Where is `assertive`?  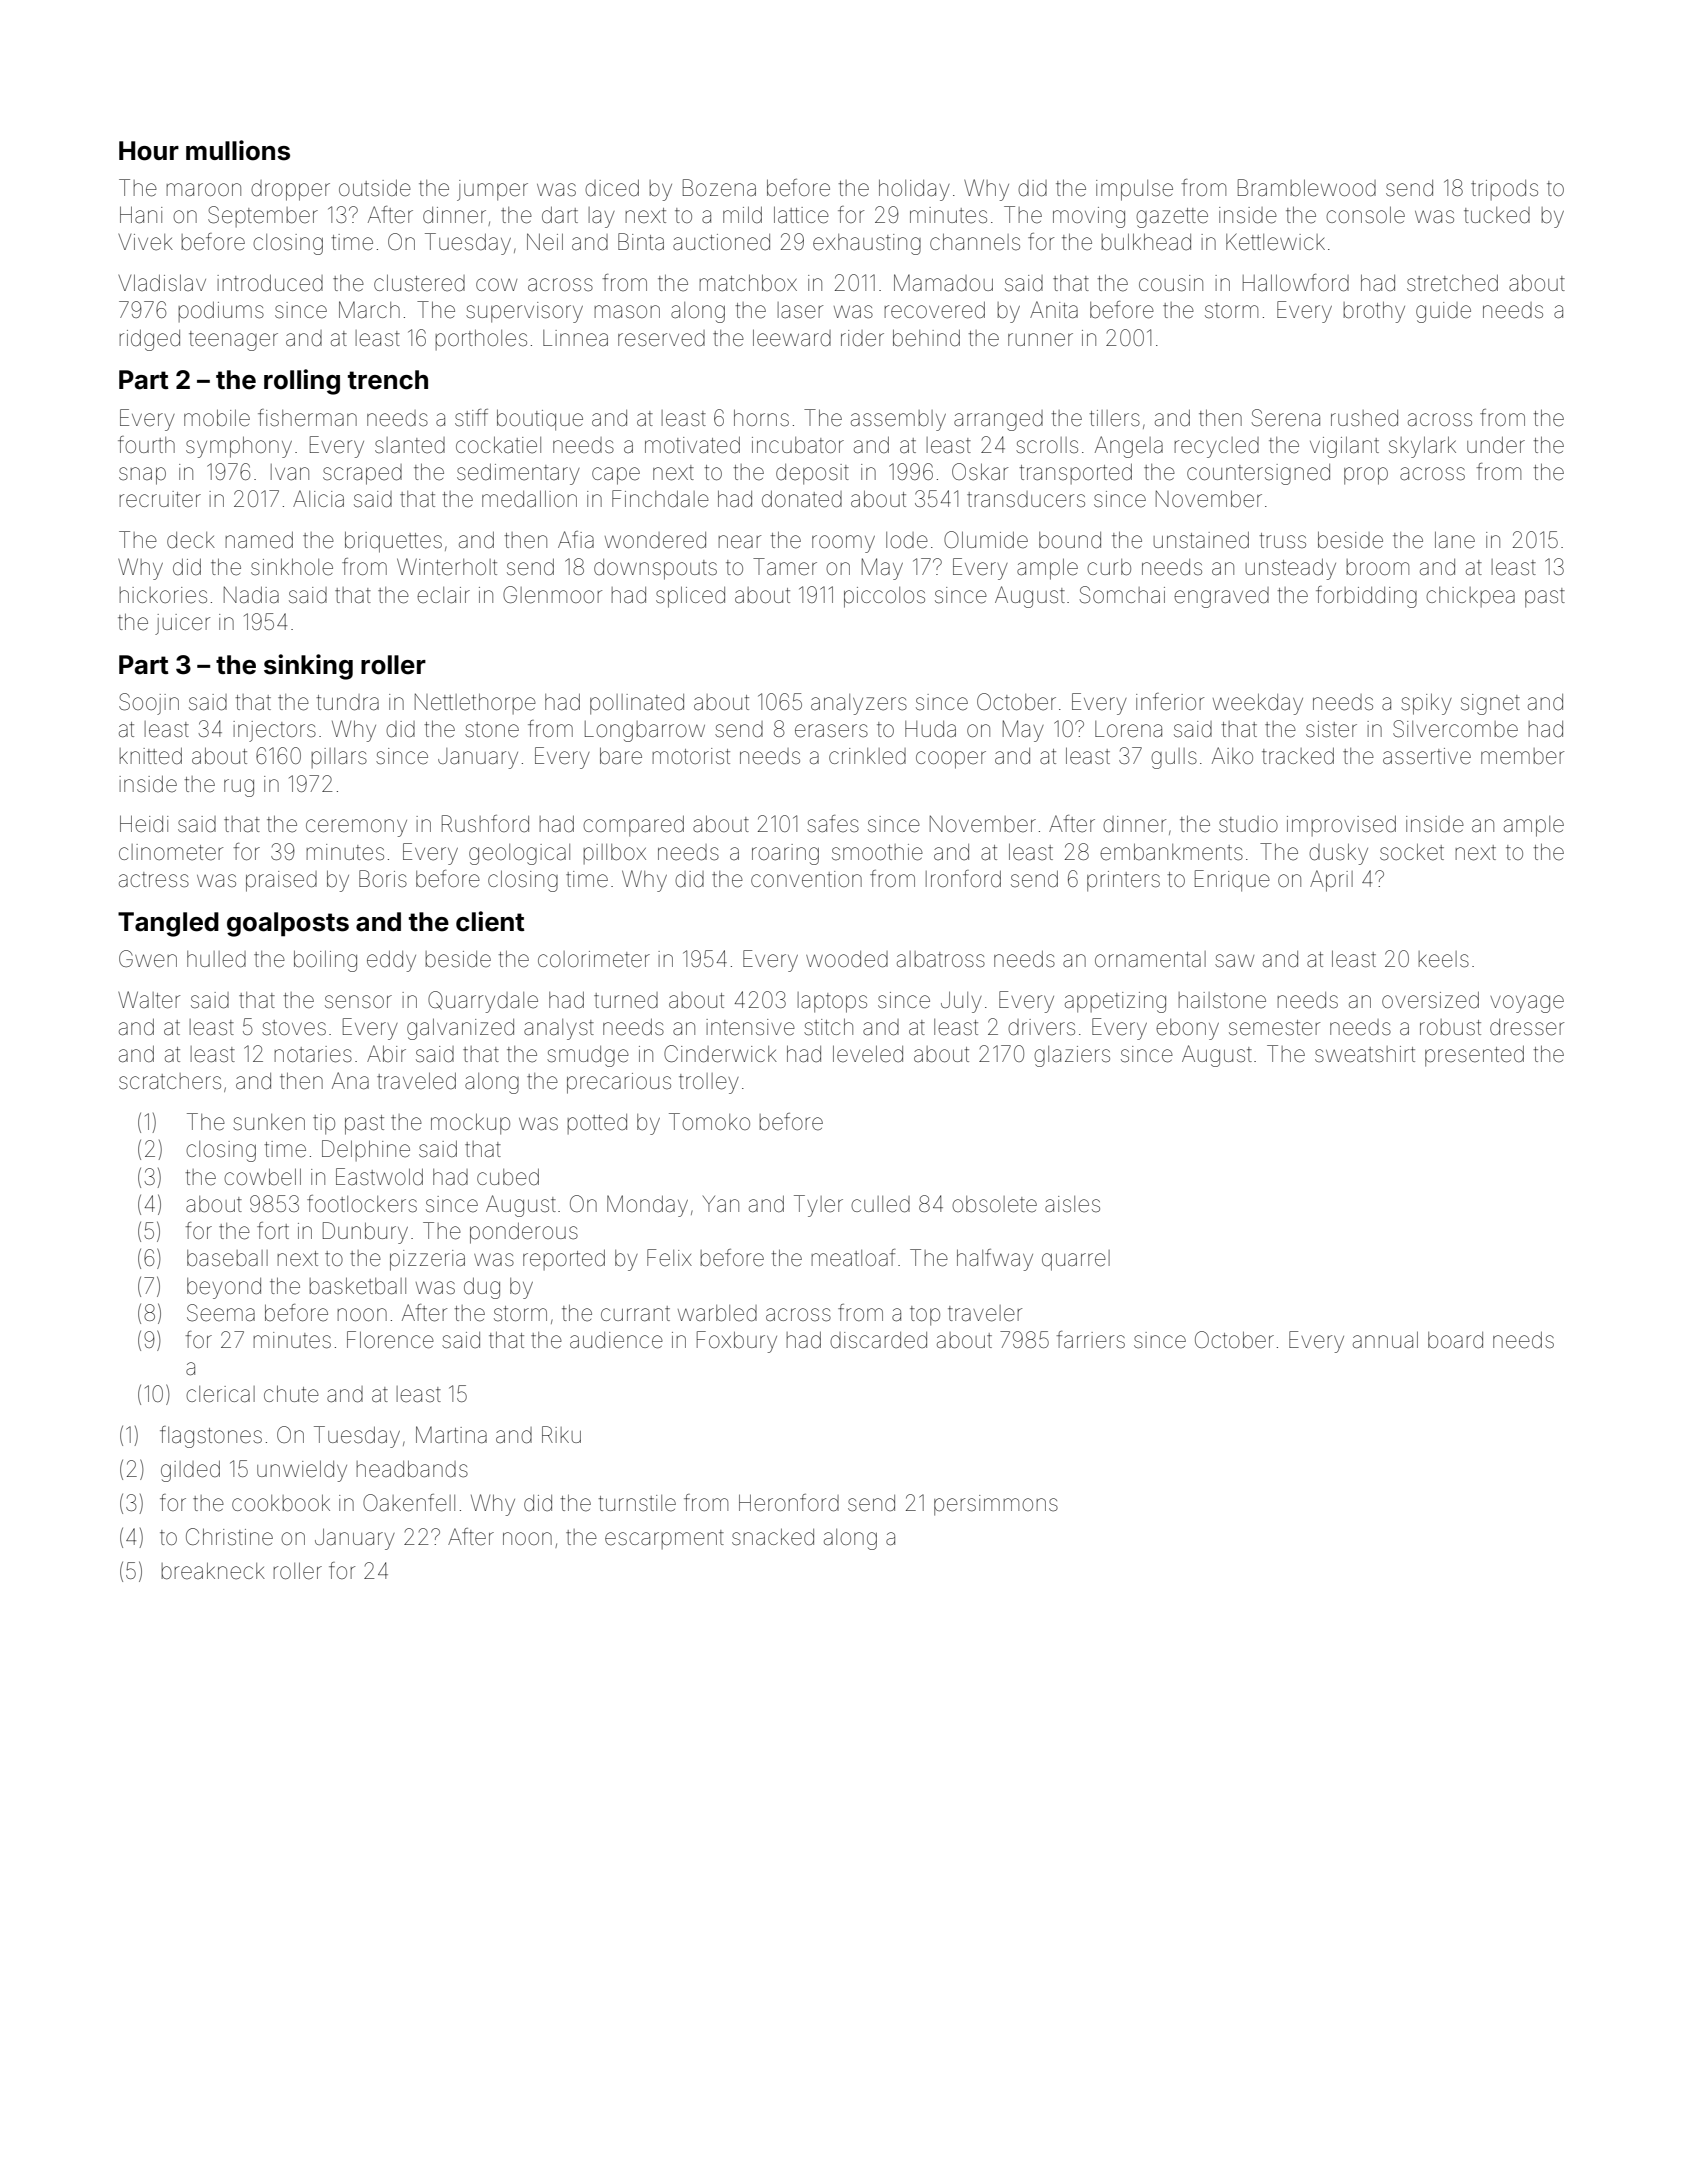
assertive is located at coordinates (1427, 756).
